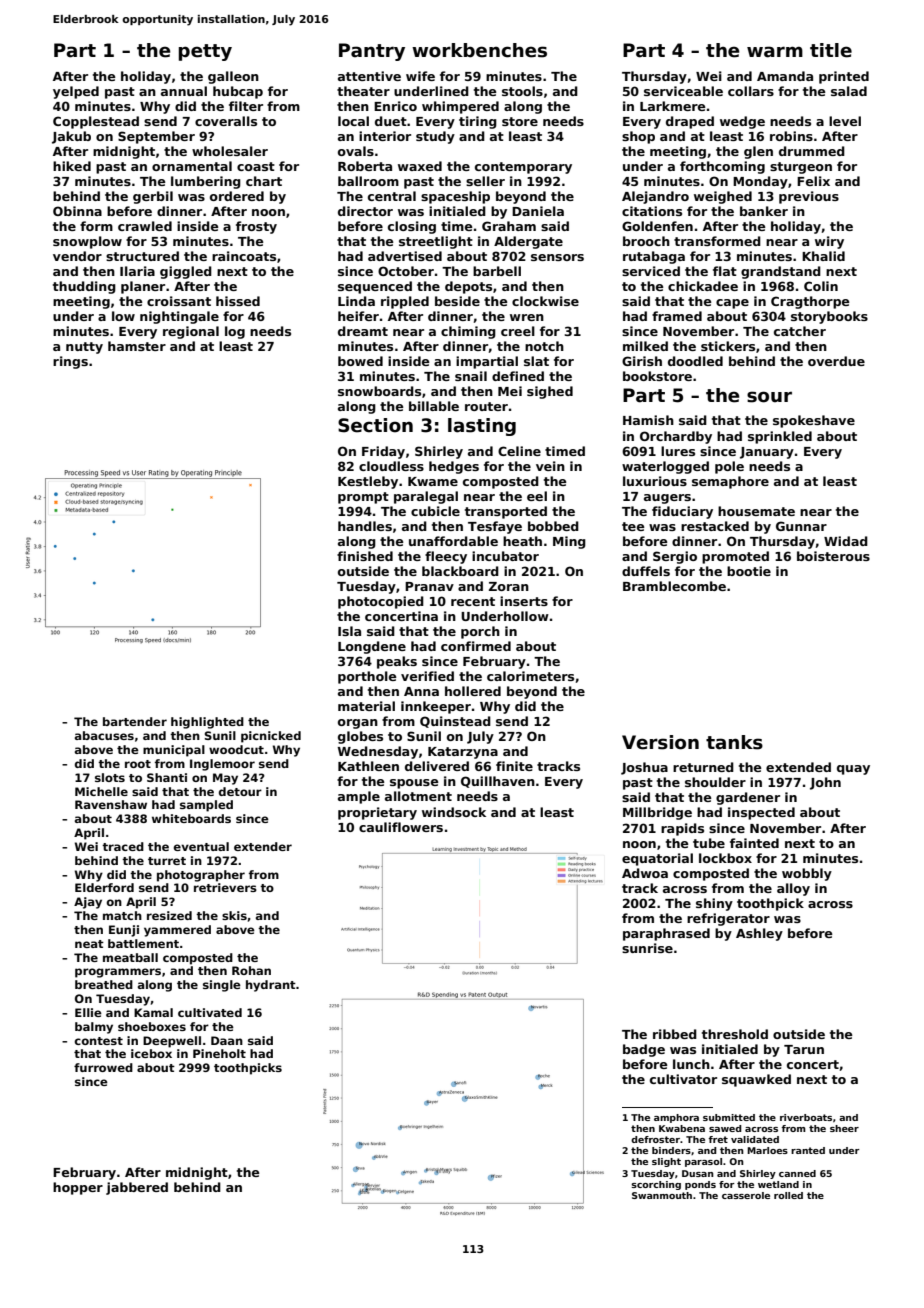 The image size is (924, 1308). I want to click on Pantry, so click(372, 52).
